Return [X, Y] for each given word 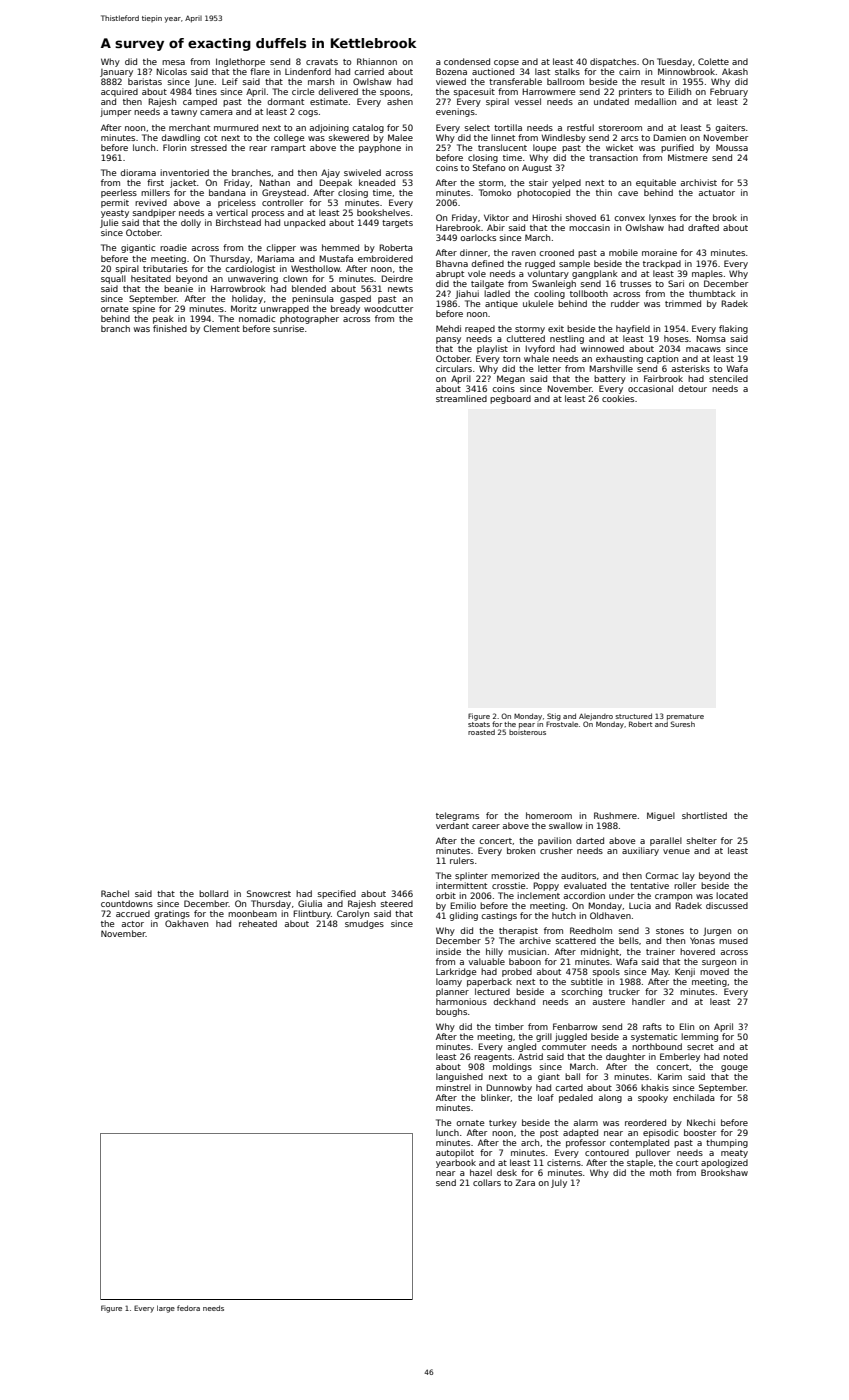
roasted [481, 732]
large [166, 1309]
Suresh [683, 724]
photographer [309, 319]
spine [144, 309]
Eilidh [679, 91]
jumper [115, 112]
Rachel [115, 893]
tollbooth [589, 293]
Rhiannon [377, 61]
